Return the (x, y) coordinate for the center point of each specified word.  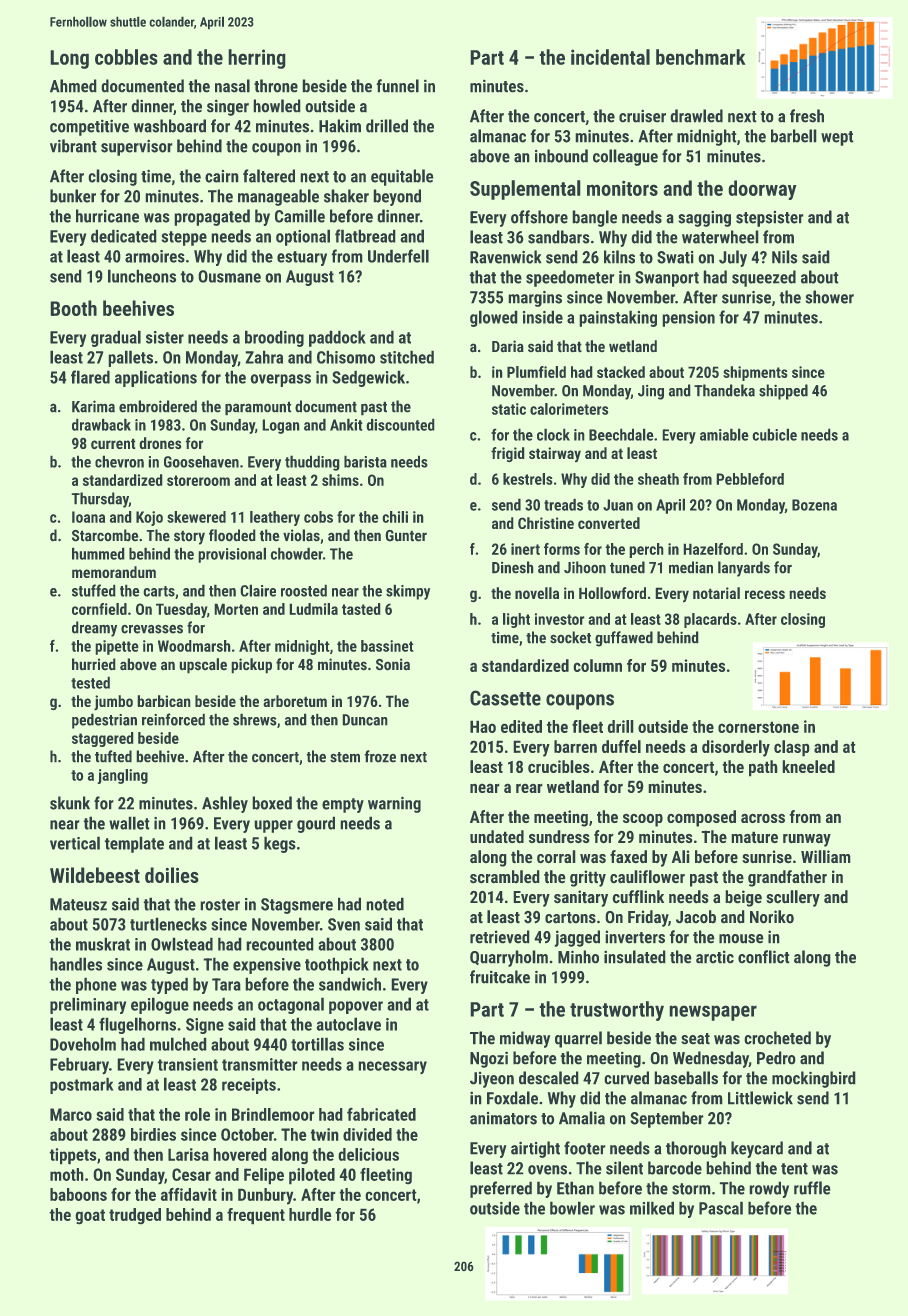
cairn (222, 176)
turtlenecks (168, 924)
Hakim (340, 126)
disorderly (736, 748)
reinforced (173, 719)
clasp (792, 748)
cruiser (642, 116)
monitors (622, 188)
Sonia (393, 664)
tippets (73, 1156)
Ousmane (229, 276)
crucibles (559, 766)
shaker (346, 196)
